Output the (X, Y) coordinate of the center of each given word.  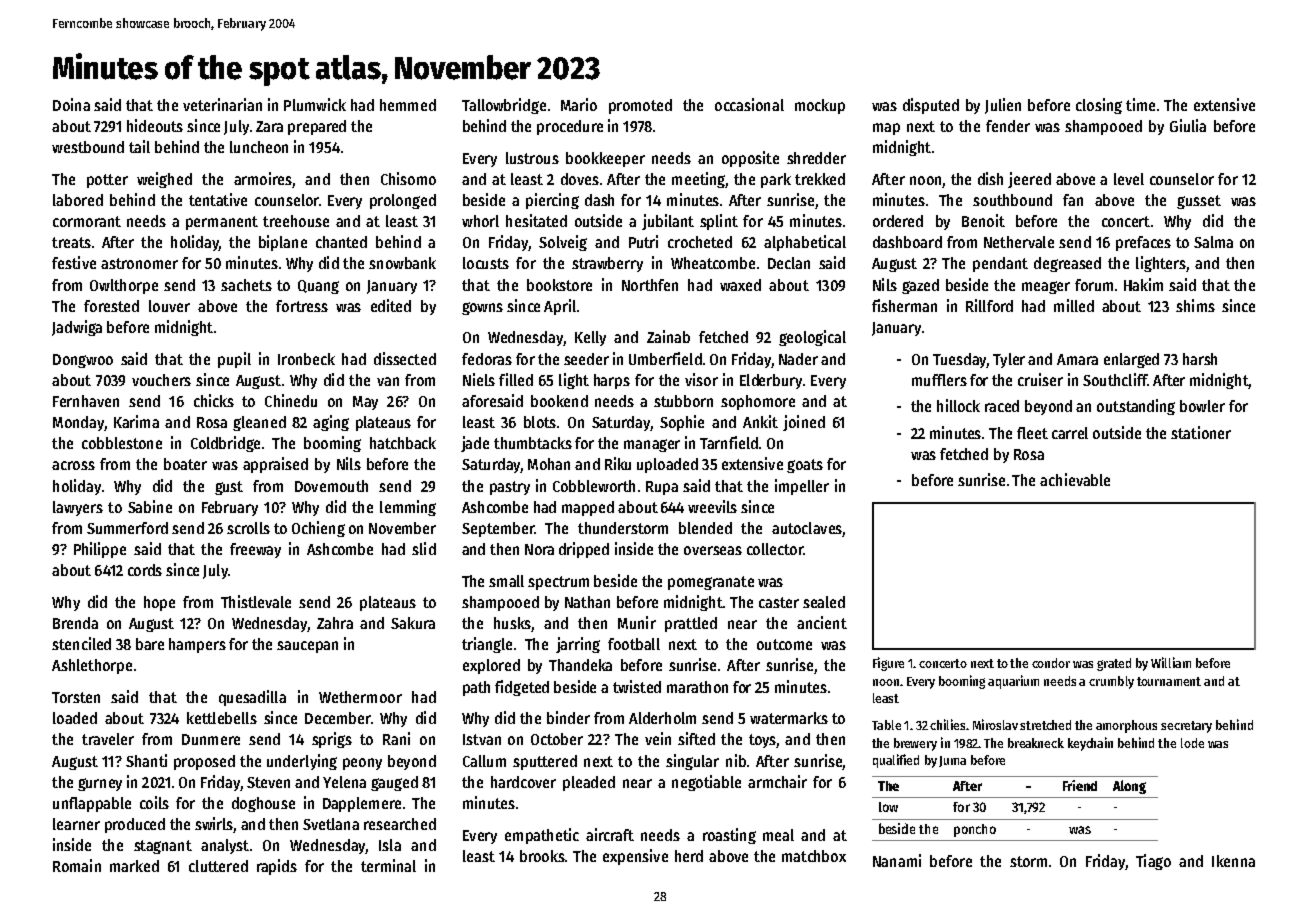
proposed (204, 762)
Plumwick (315, 104)
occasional (749, 104)
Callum (484, 761)
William (1171, 662)
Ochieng (318, 529)
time (1140, 104)
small (506, 581)
